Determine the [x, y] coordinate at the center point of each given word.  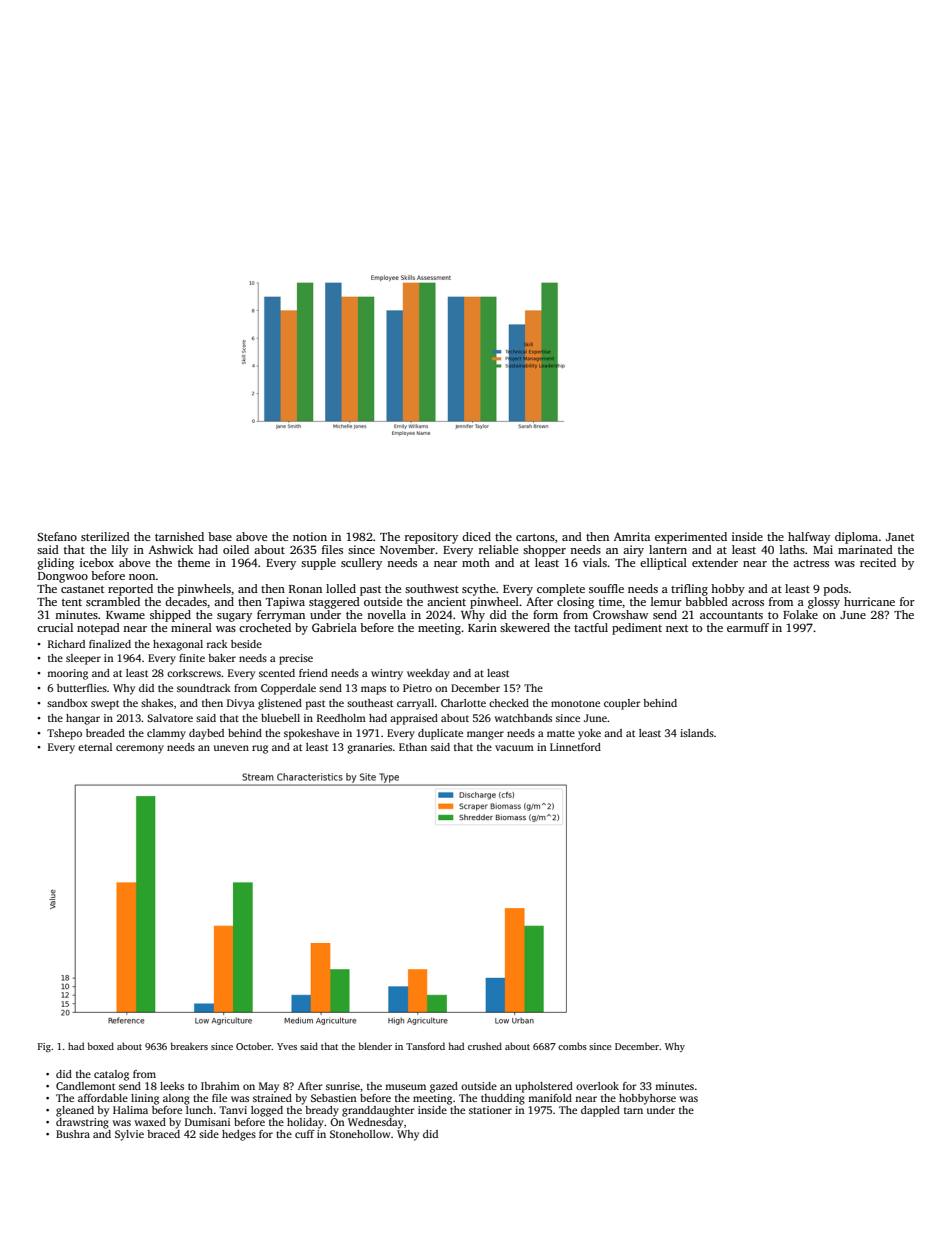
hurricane [869, 601]
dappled [600, 1111]
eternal [95, 747]
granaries [369, 748]
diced [476, 536]
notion [310, 536]
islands [697, 733]
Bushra [73, 1134]
